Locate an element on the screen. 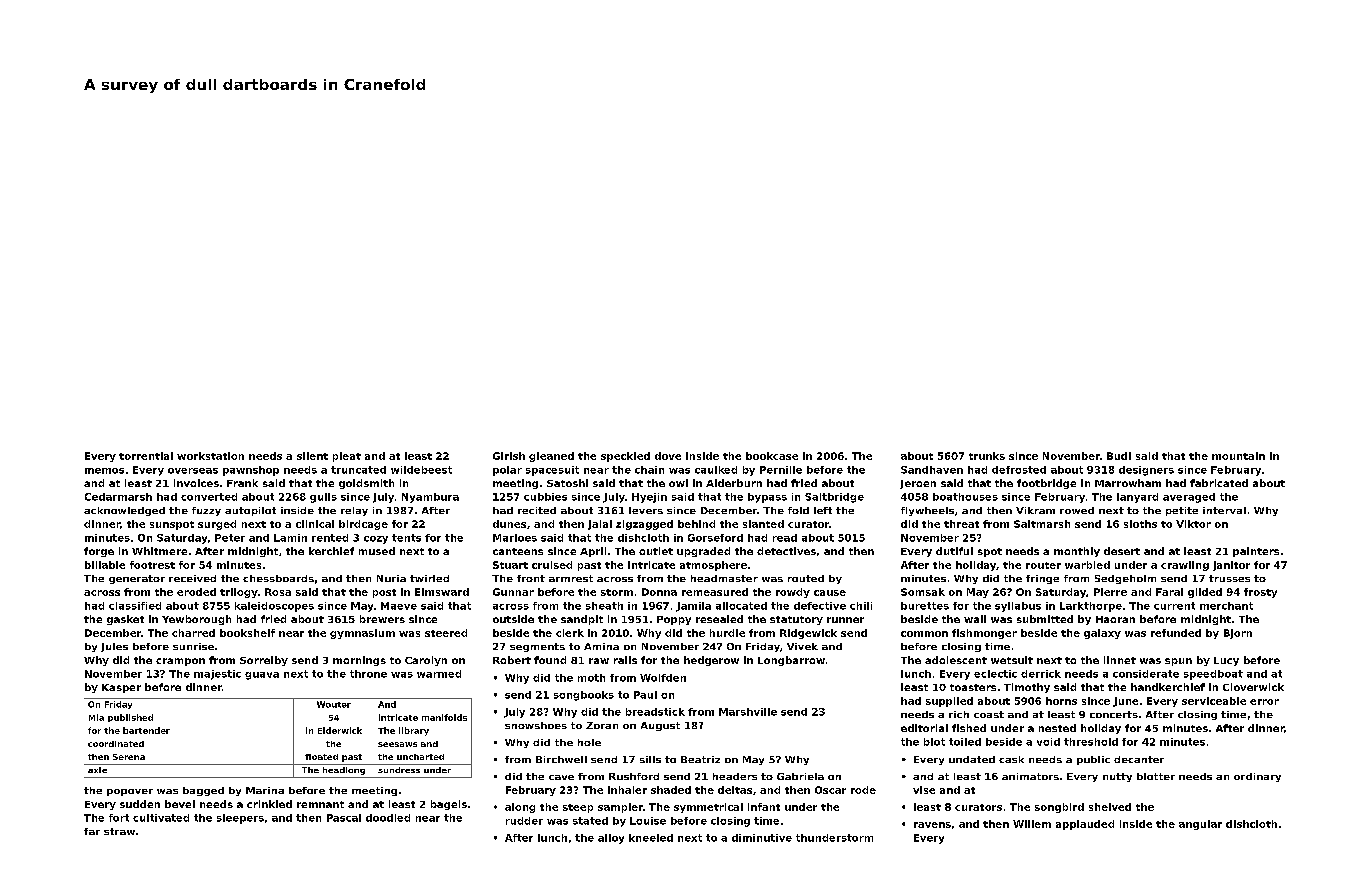 This screenshot has width=1372, height=887. monthly is located at coordinates (1077, 552).
